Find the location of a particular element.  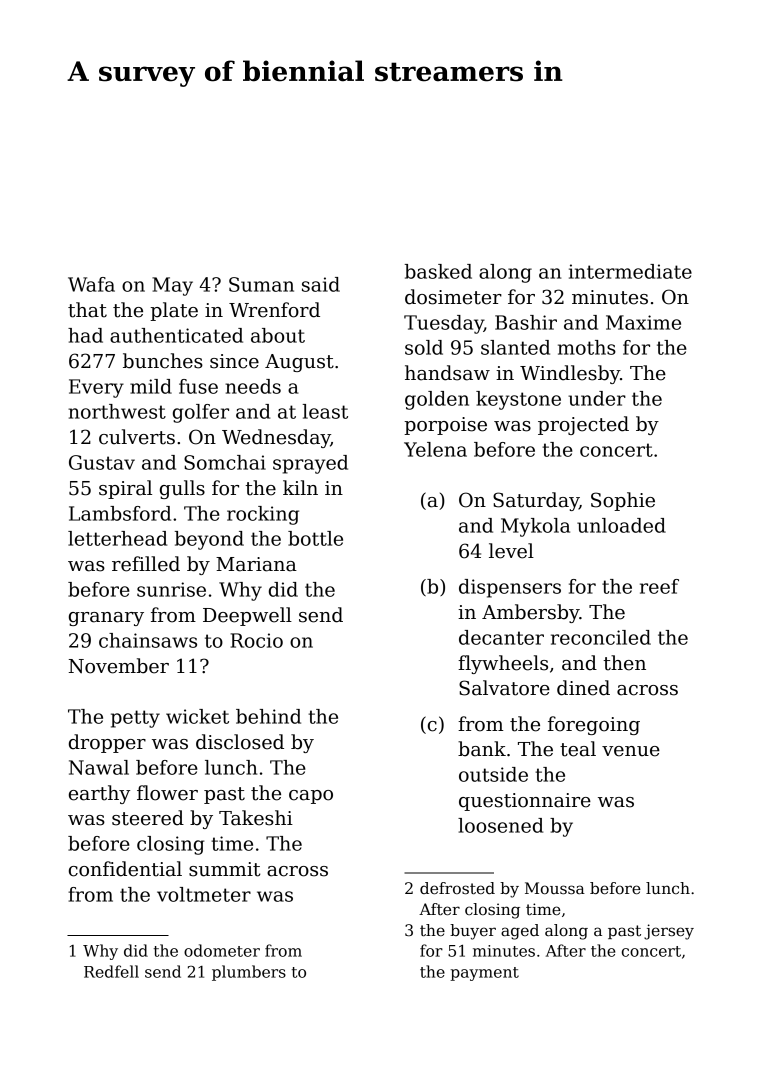

Maxime is located at coordinates (643, 322).
